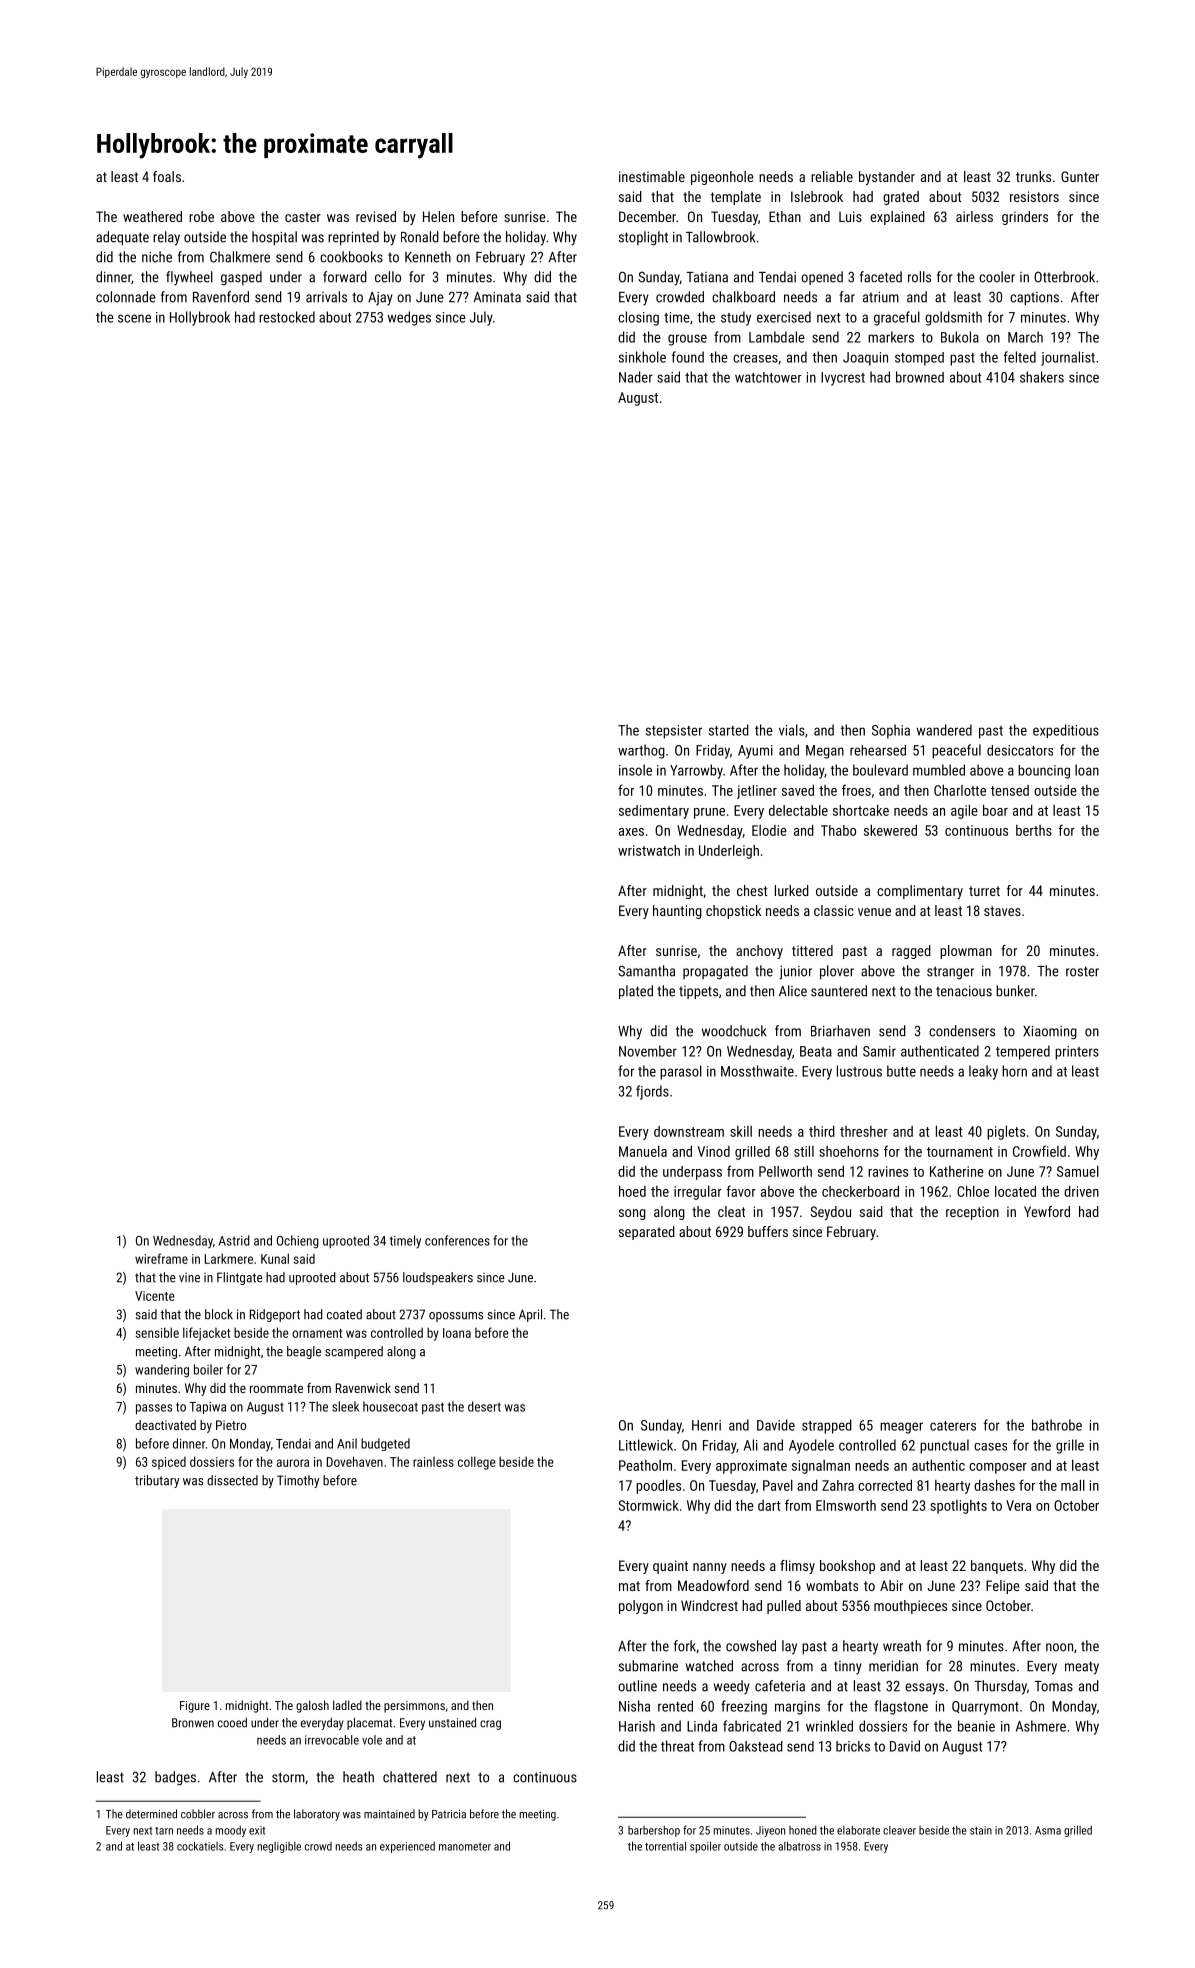 This screenshot has width=1195, height=1968. What do you see at coordinates (164, 1831) in the screenshot?
I see `tarn` at bounding box center [164, 1831].
